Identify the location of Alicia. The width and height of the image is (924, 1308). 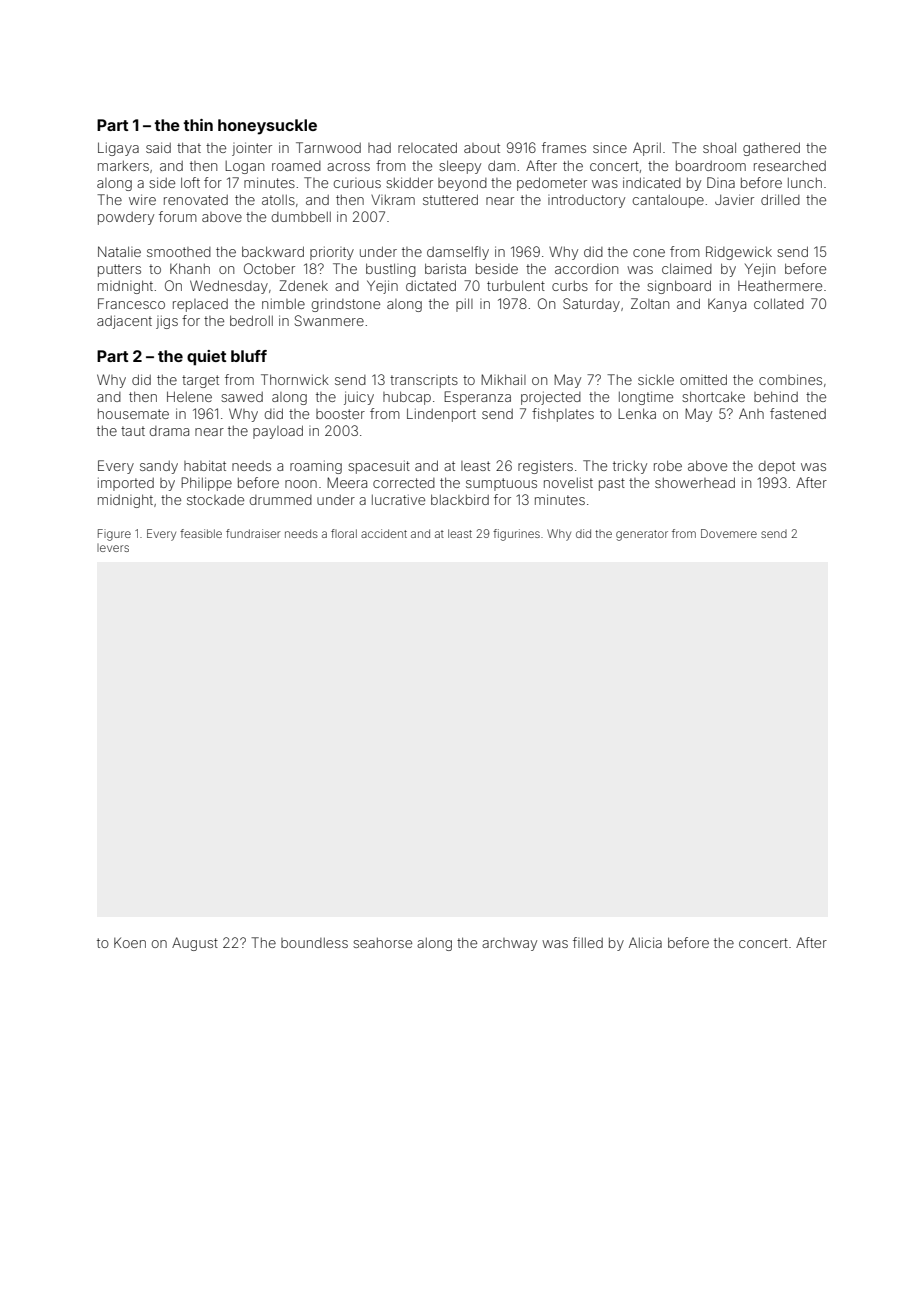
(645, 942).
